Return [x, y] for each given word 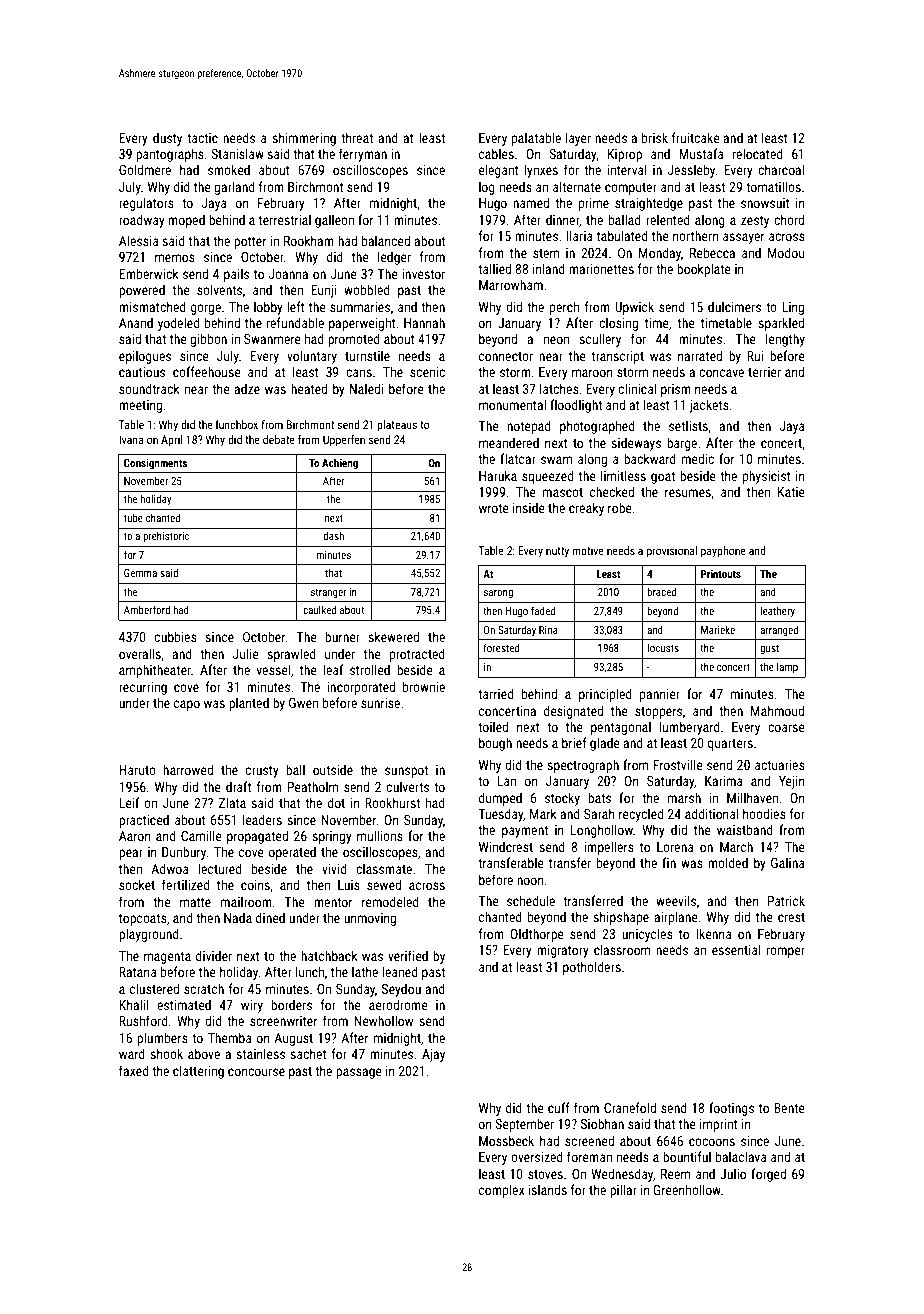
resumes [688, 493]
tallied [494, 268]
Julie [246, 653]
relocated [758, 153]
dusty [167, 139]
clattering [198, 1072]
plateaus [397, 426]
